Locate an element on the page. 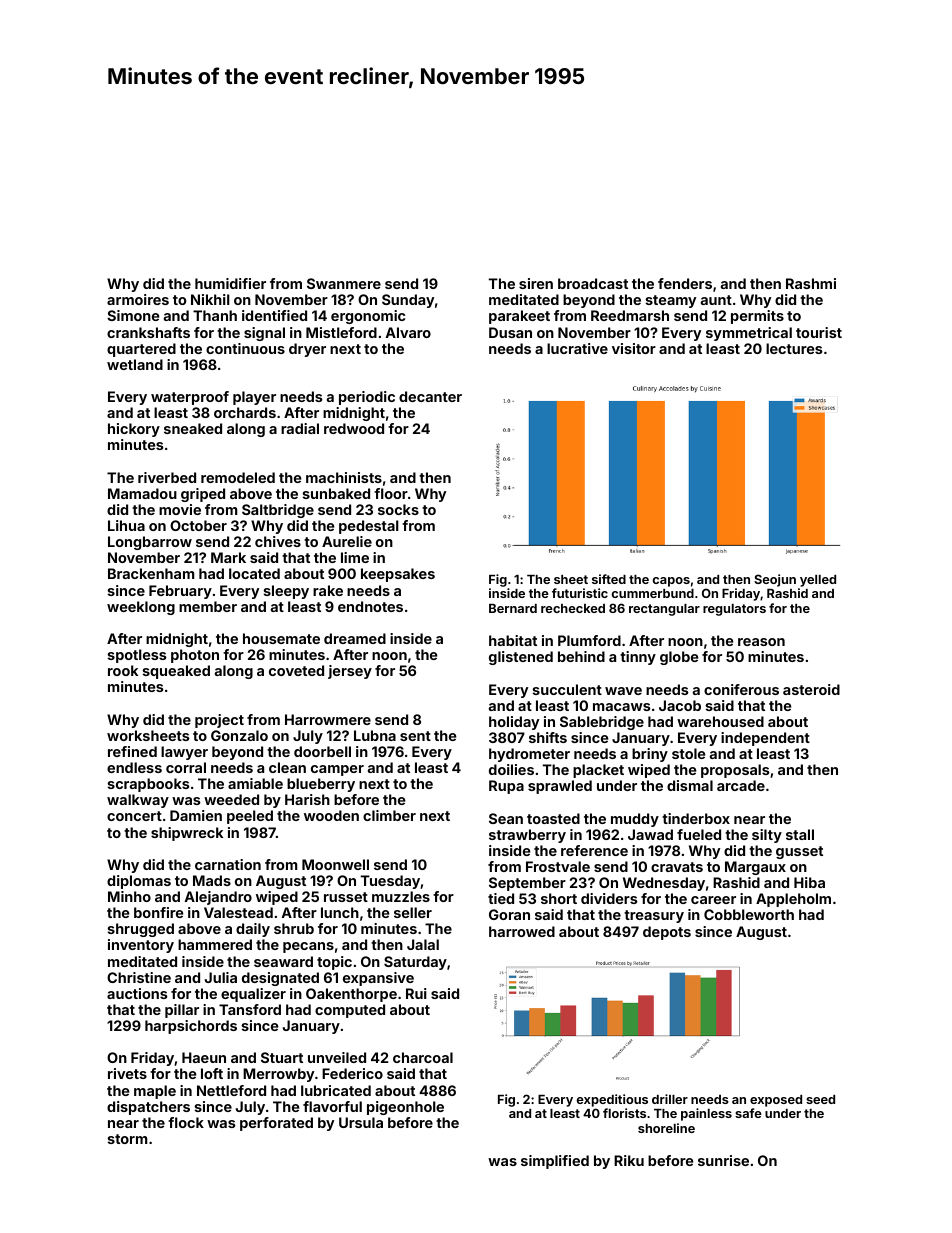 This image has height=1233, width=952. concert is located at coordinates (134, 816).
